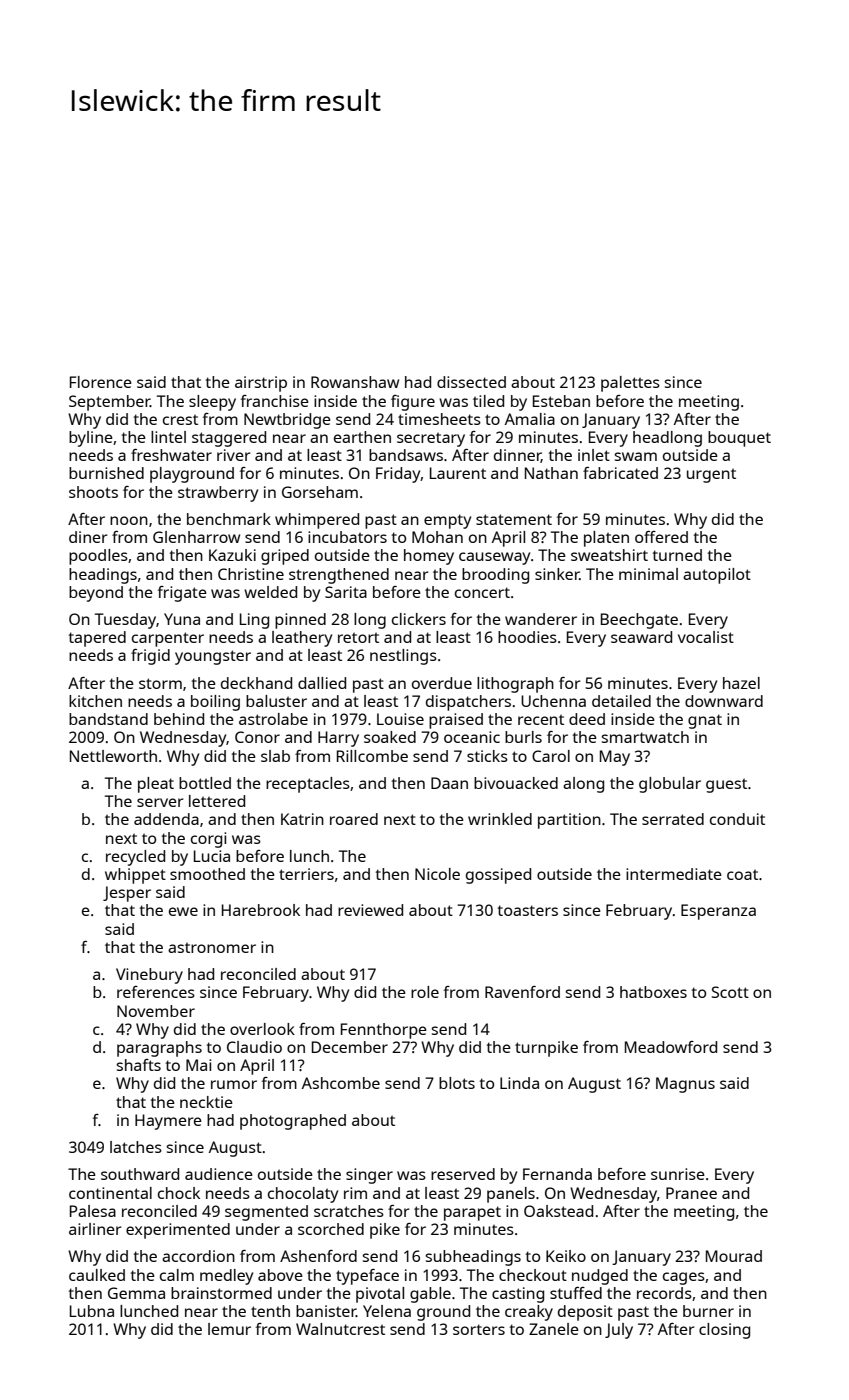 This image has height=1400, width=849. Describe the element at coordinates (355, 382) in the image. I see `Rowanshaw` at that location.
